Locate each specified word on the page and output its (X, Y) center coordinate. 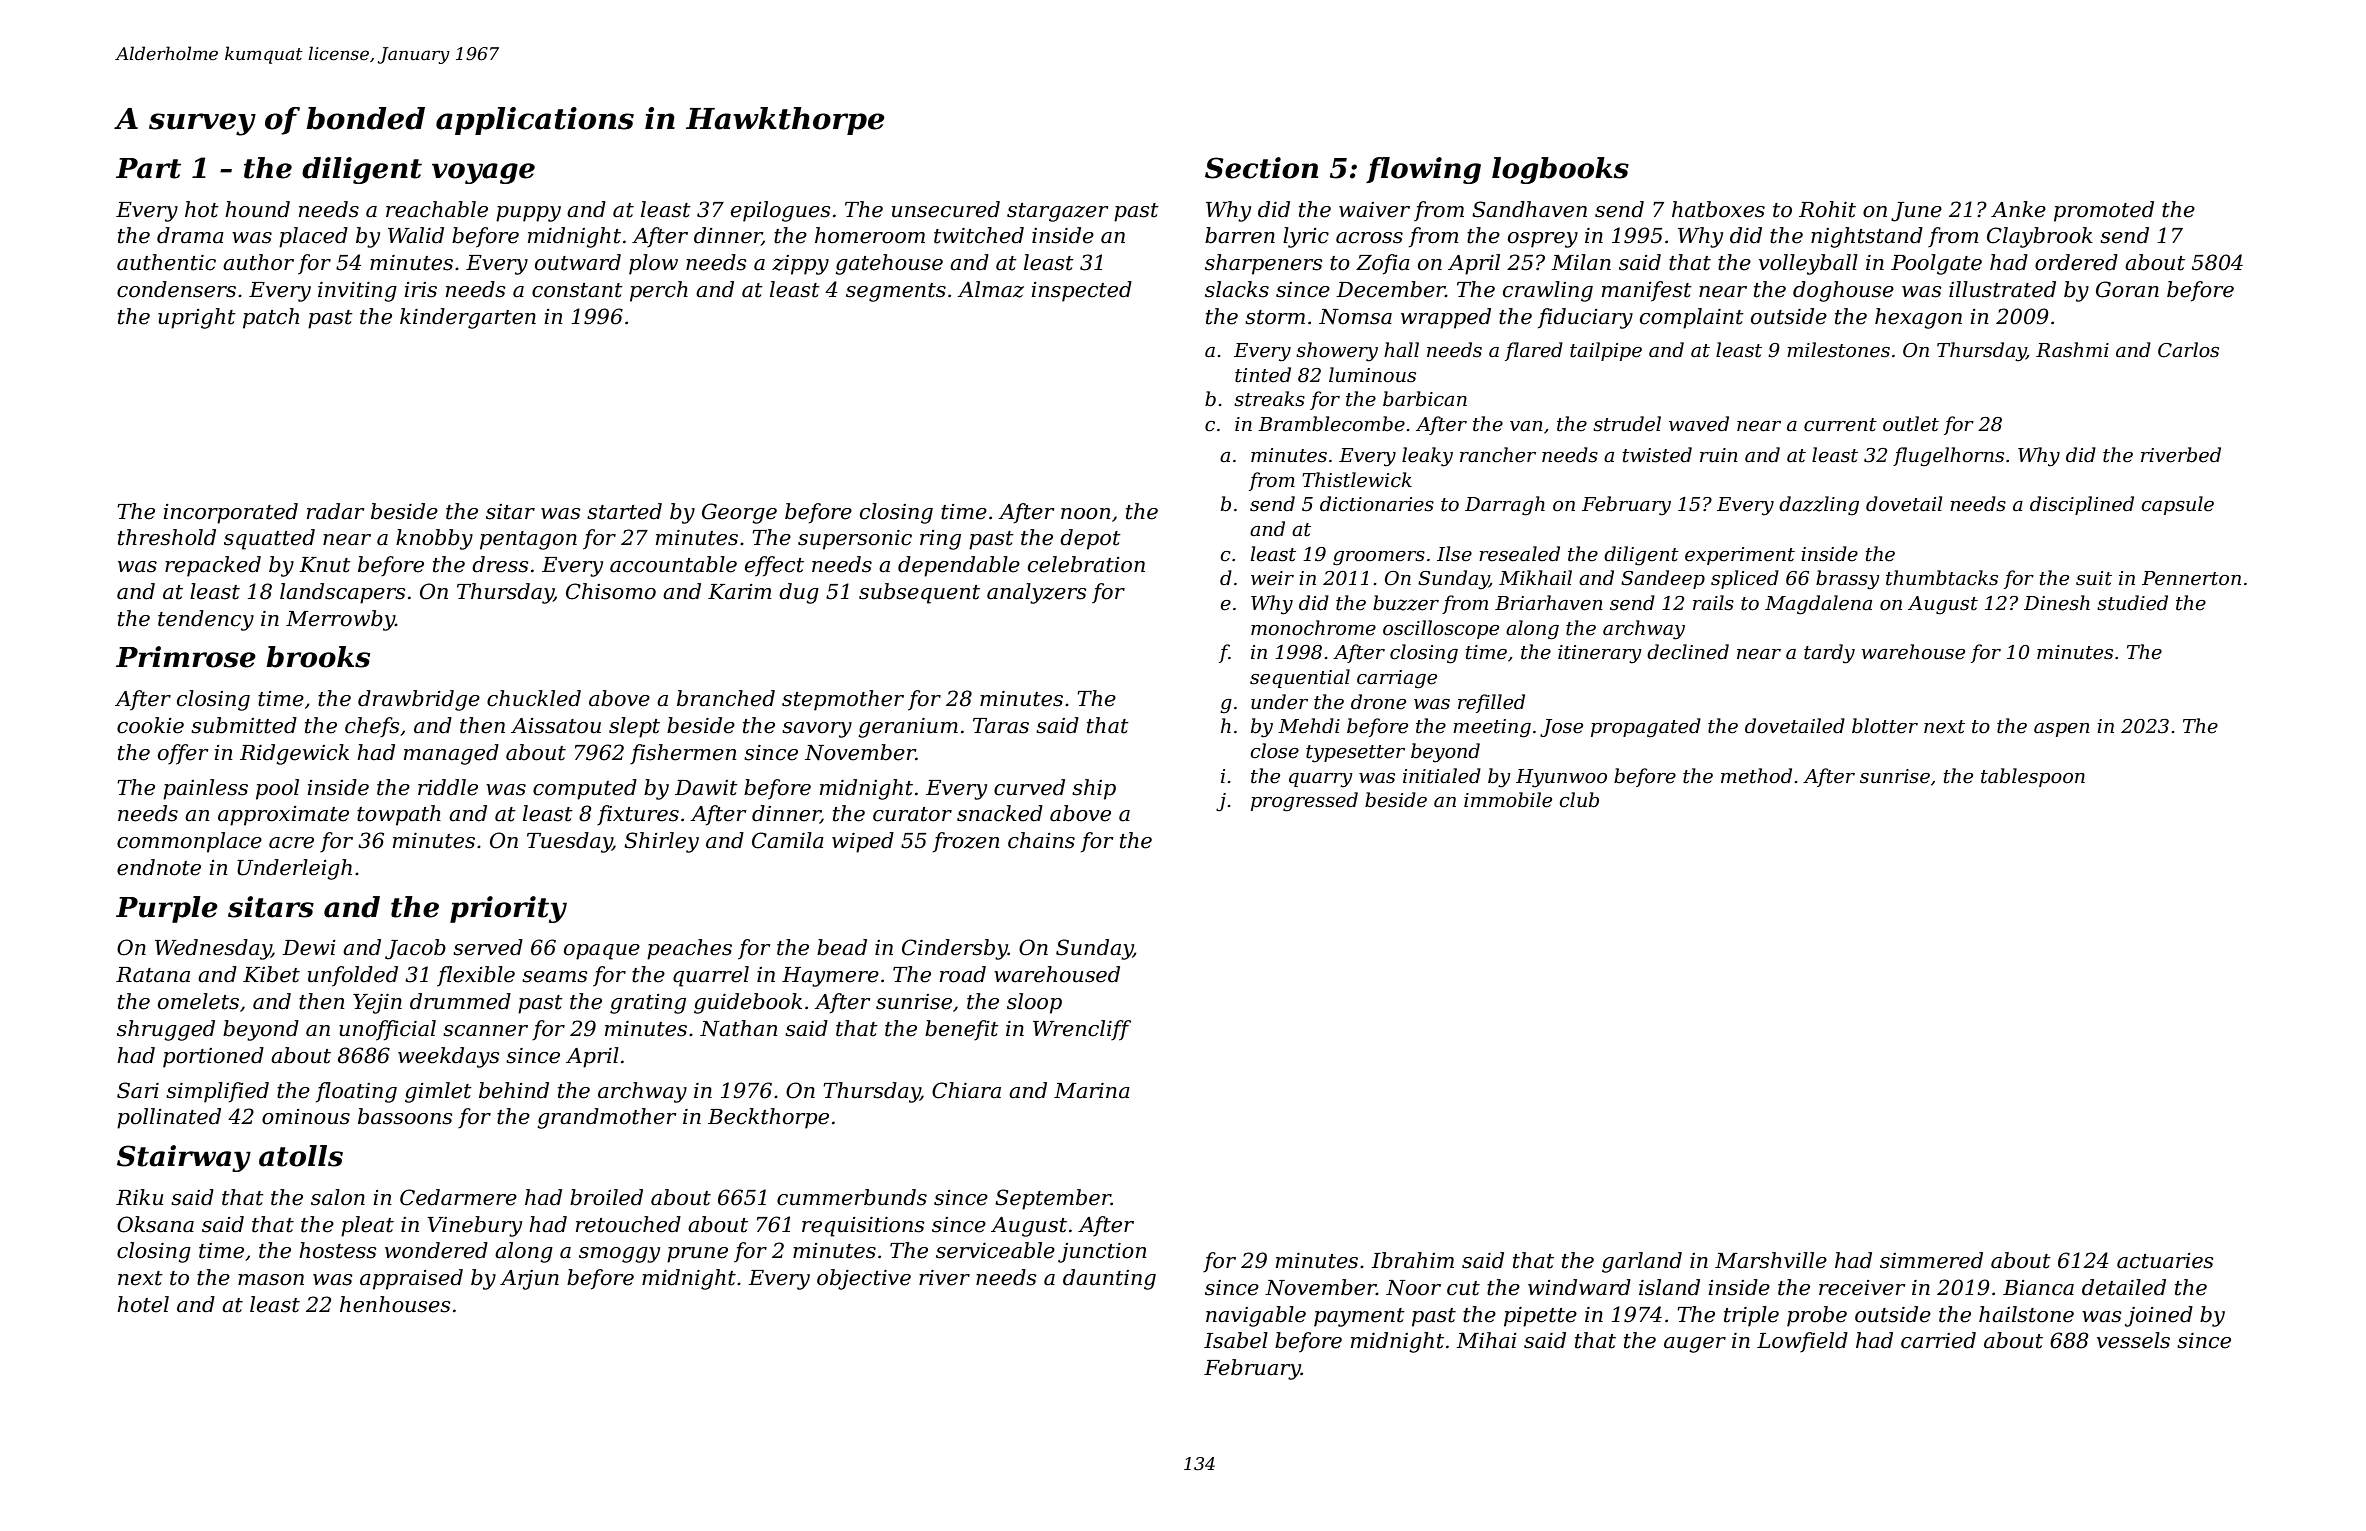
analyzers (1037, 593)
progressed (1304, 802)
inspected (1081, 291)
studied (2132, 603)
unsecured (946, 209)
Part (148, 168)
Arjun (529, 1280)
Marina (1092, 1091)
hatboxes (1718, 209)
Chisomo (611, 591)
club (1579, 800)
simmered (1931, 1260)
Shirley (661, 842)
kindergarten (468, 318)
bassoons (405, 1116)
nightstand (1867, 237)
